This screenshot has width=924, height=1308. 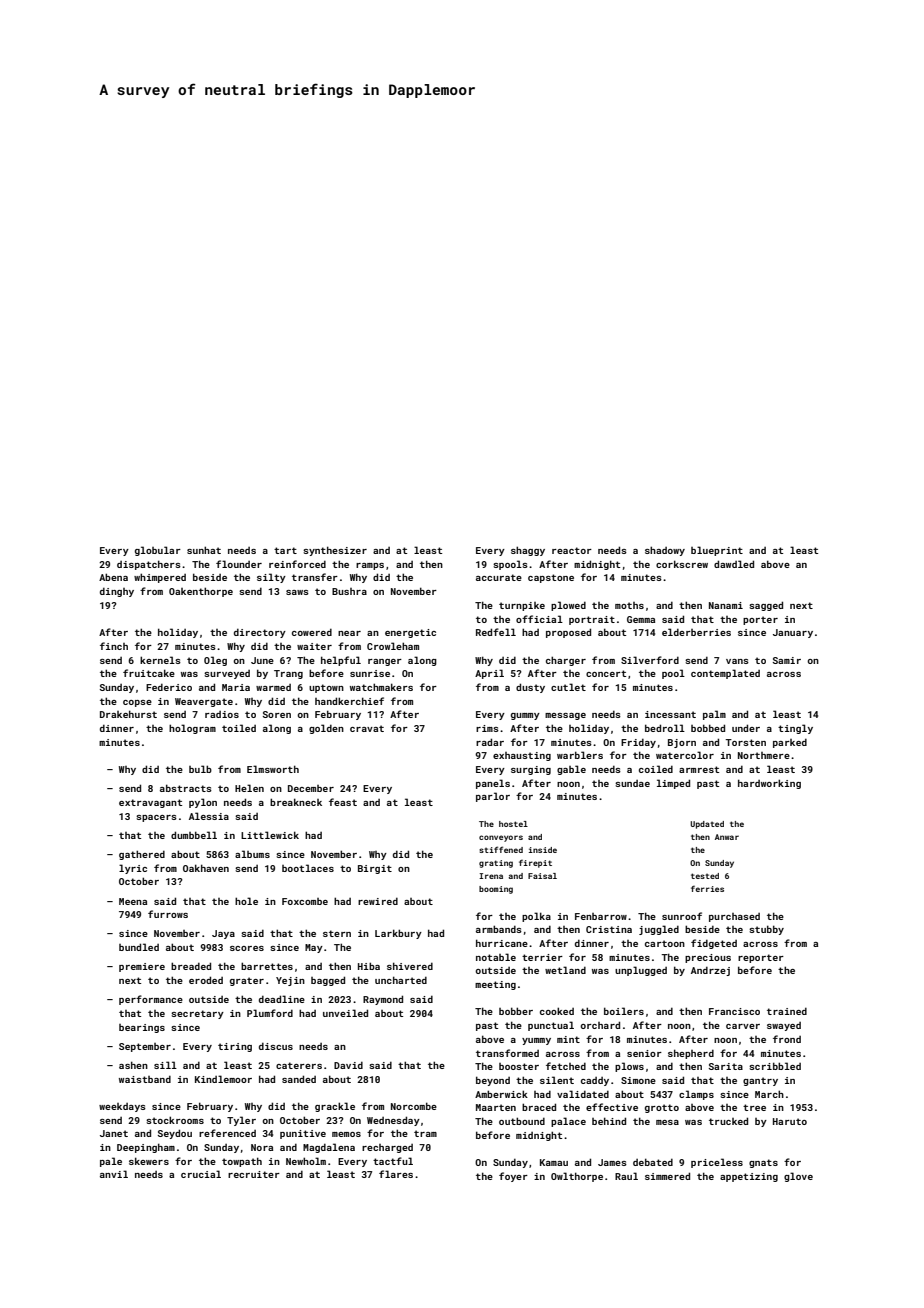 I want to click on January, so click(x=793, y=633).
